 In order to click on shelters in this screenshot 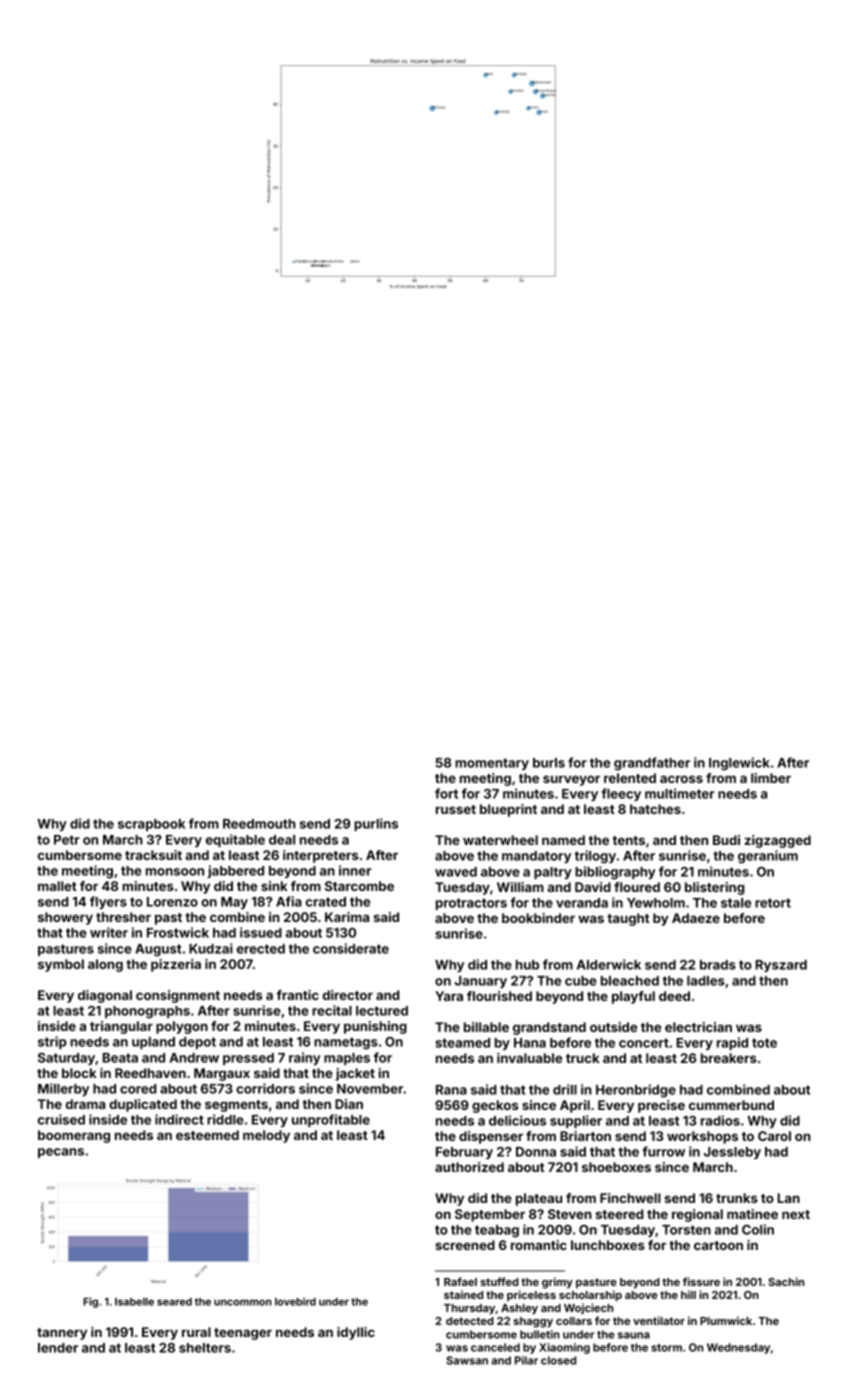, I will do `click(205, 1348)`.
